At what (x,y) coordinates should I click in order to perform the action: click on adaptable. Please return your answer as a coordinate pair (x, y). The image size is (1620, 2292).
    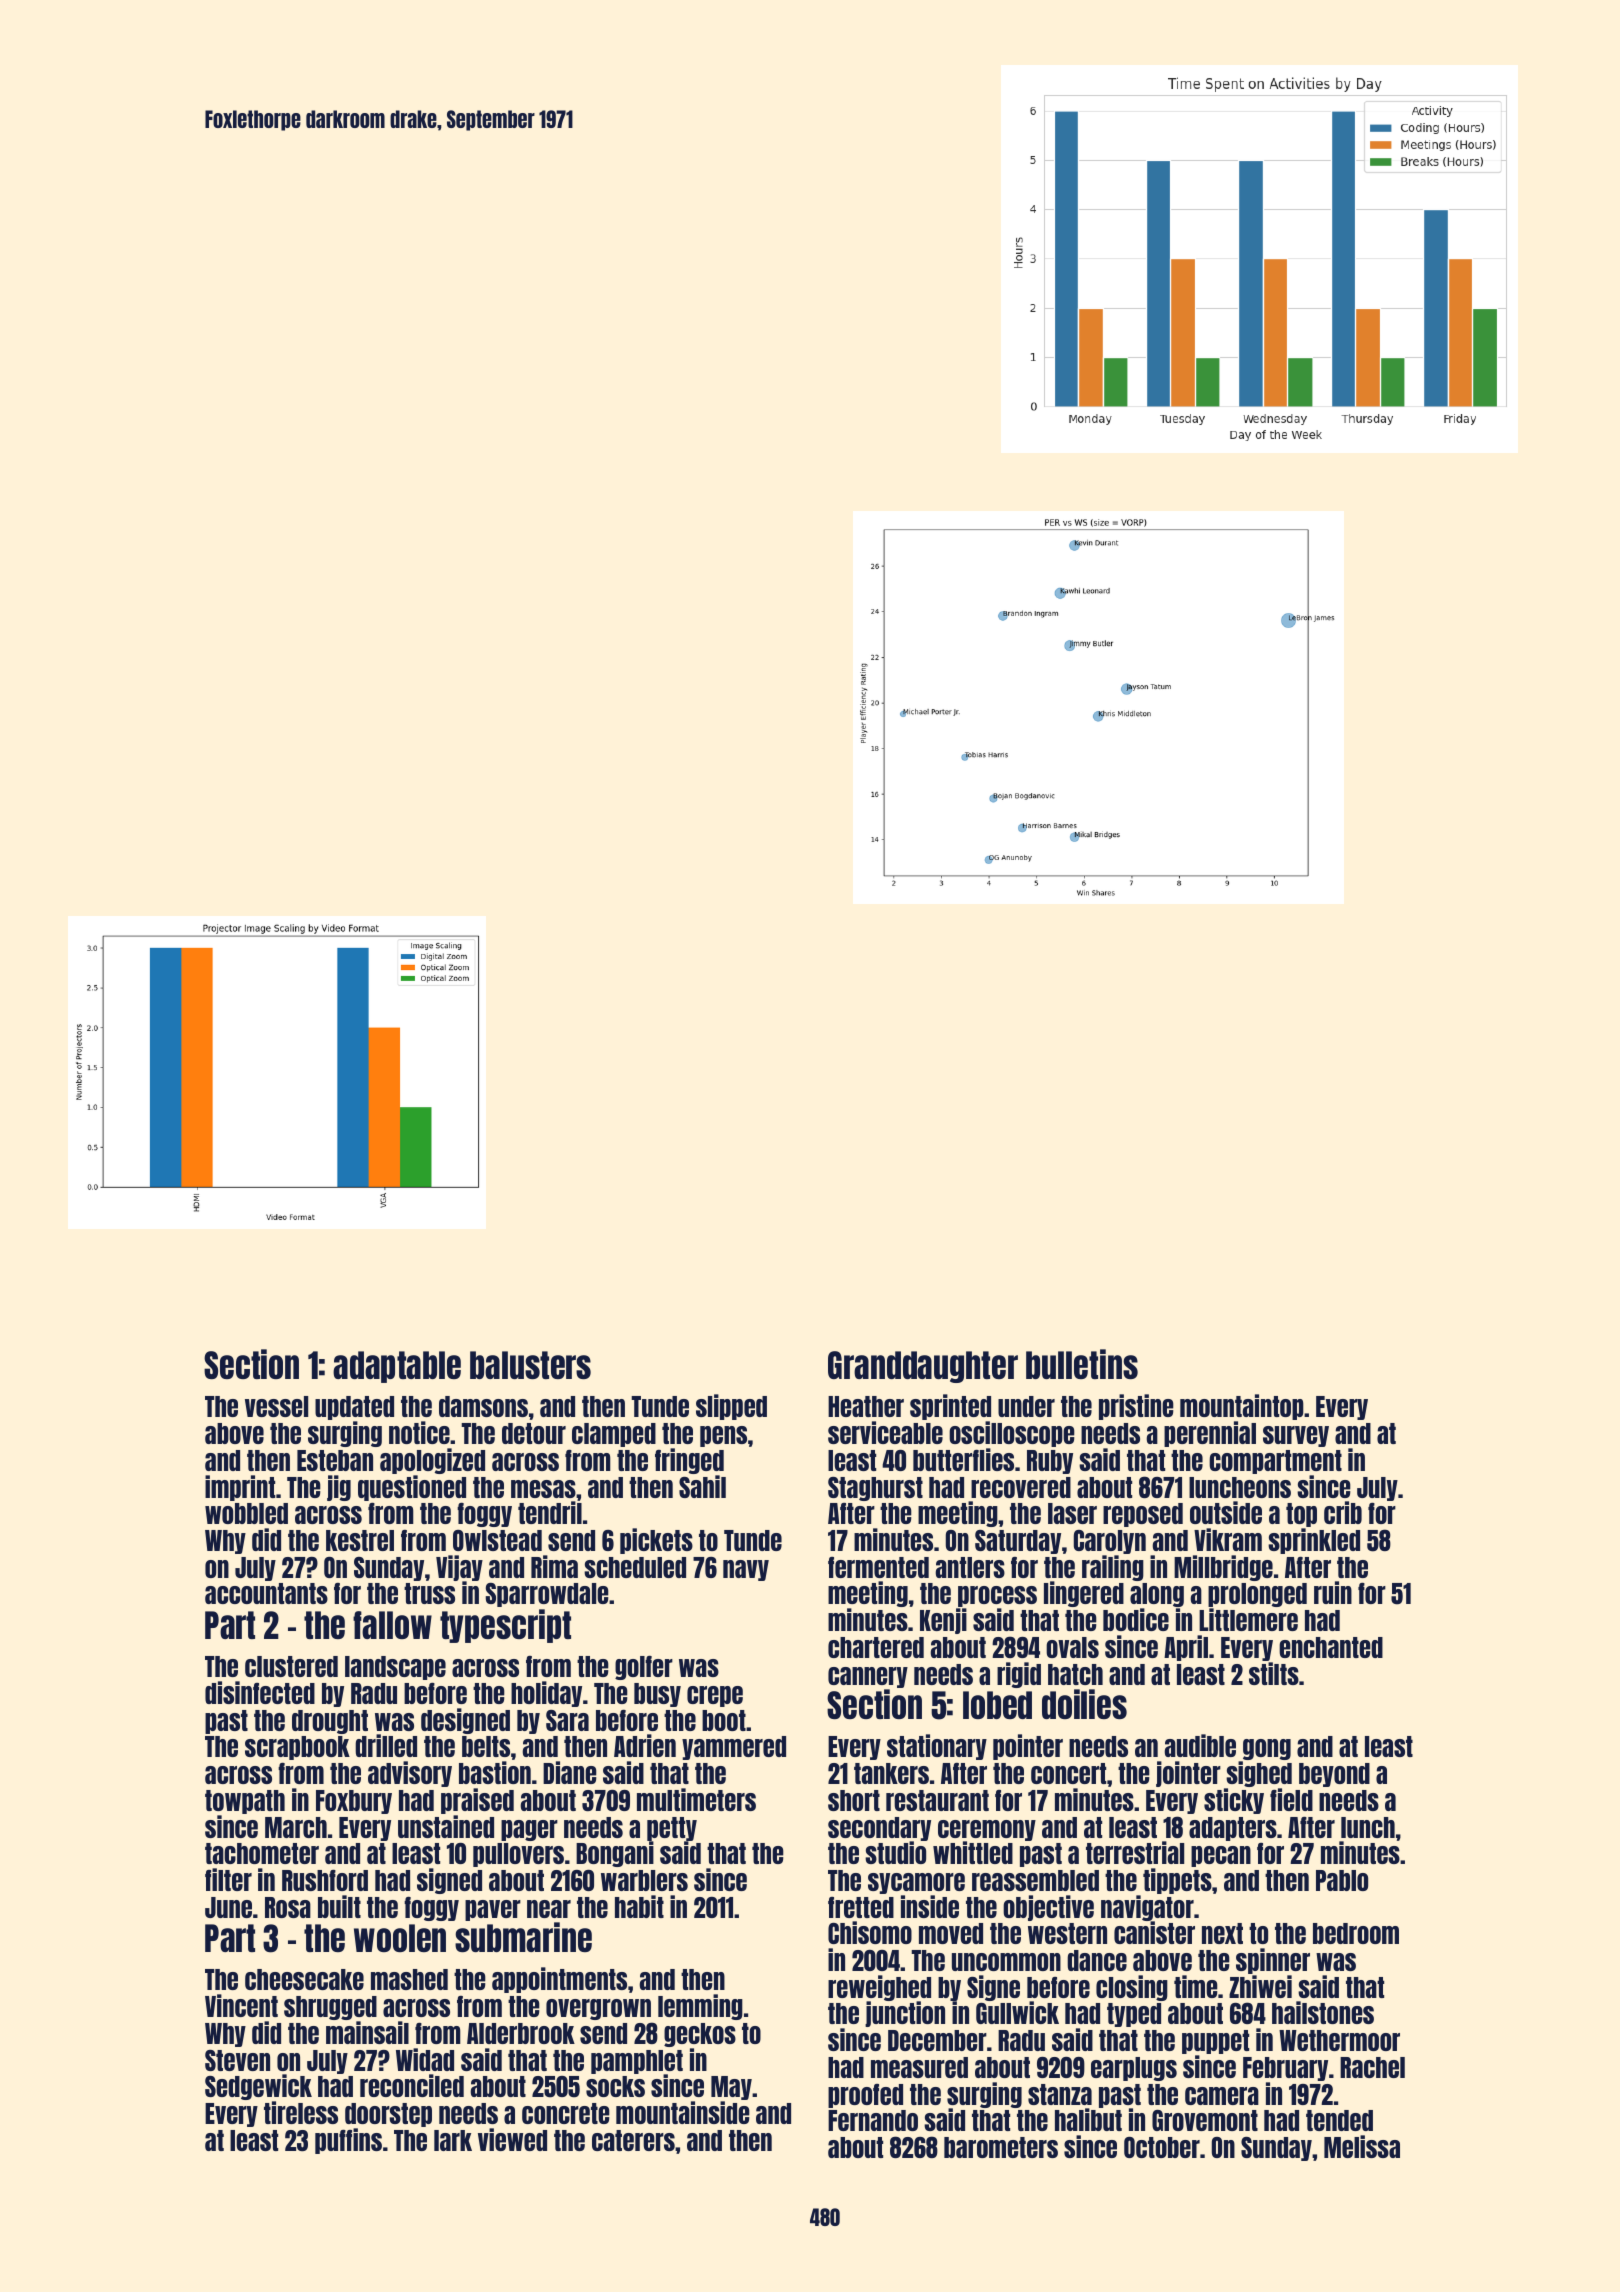
    Looking at the image, I should click on (397, 1367).
